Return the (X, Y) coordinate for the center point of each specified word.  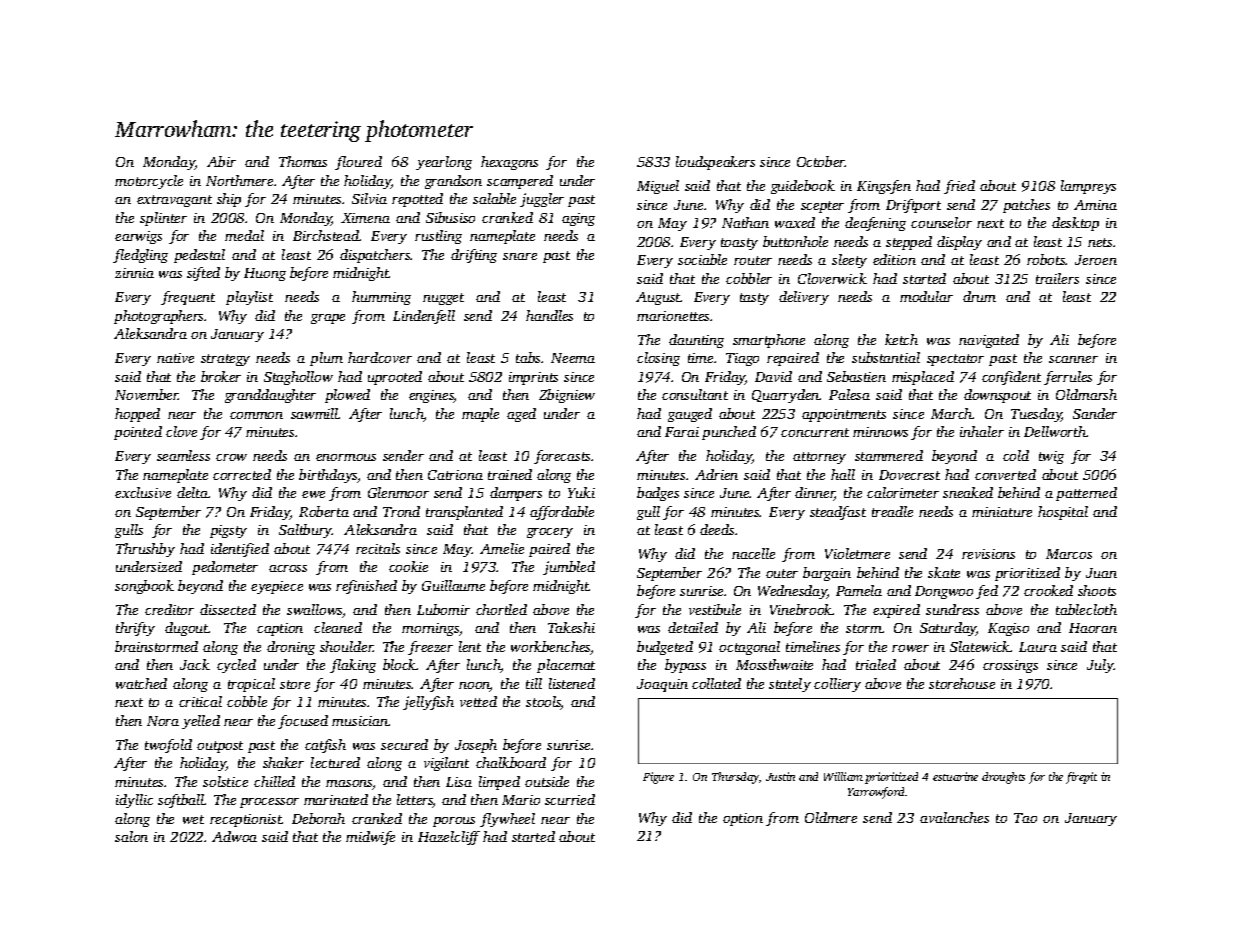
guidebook (803, 187)
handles (549, 315)
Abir (221, 161)
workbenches (551, 648)
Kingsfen (884, 187)
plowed (347, 396)
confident (1011, 378)
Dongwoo (944, 592)
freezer (430, 648)
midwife (370, 838)
